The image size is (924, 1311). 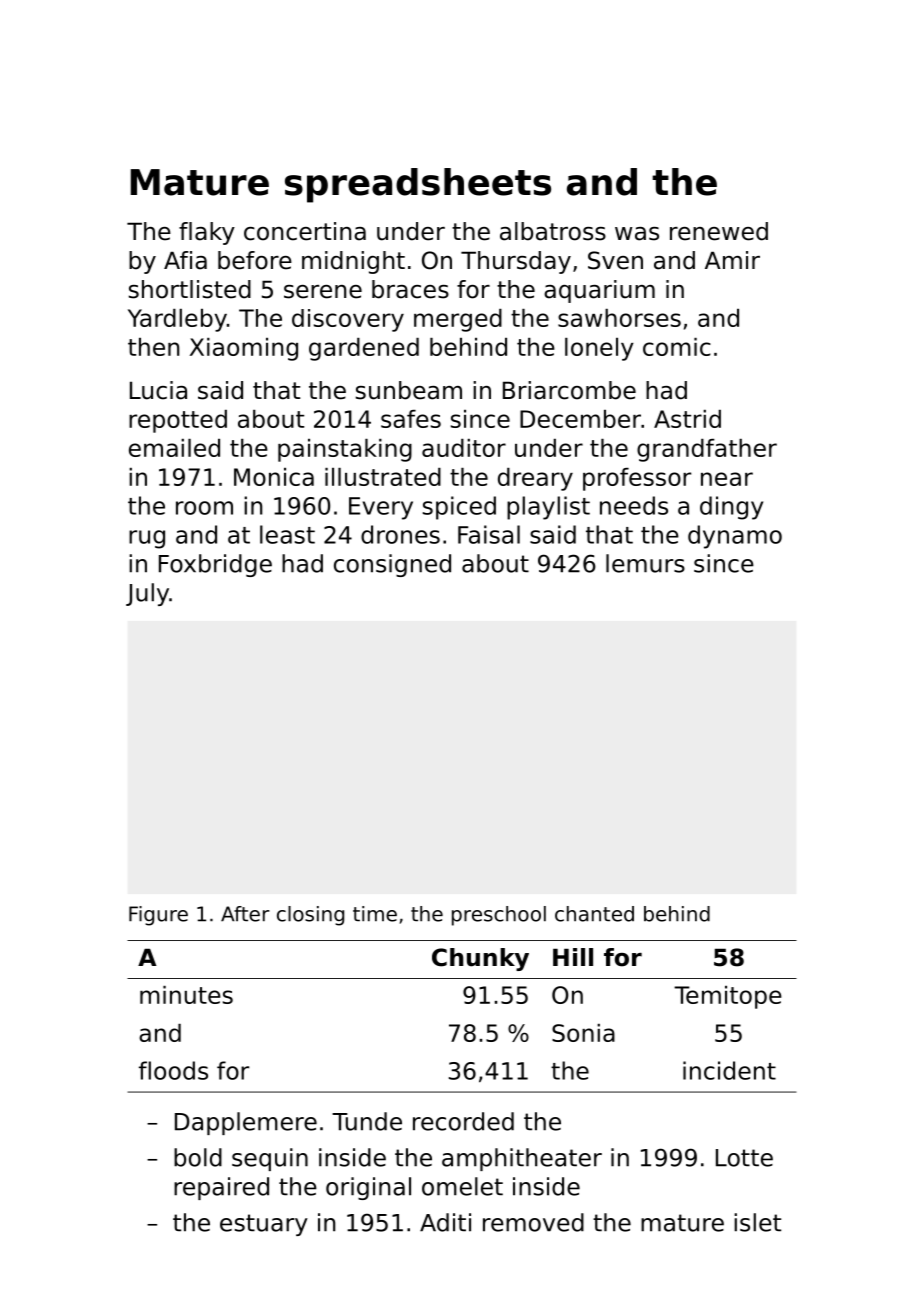 I want to click on preschool, so click(x=499, y=916).
